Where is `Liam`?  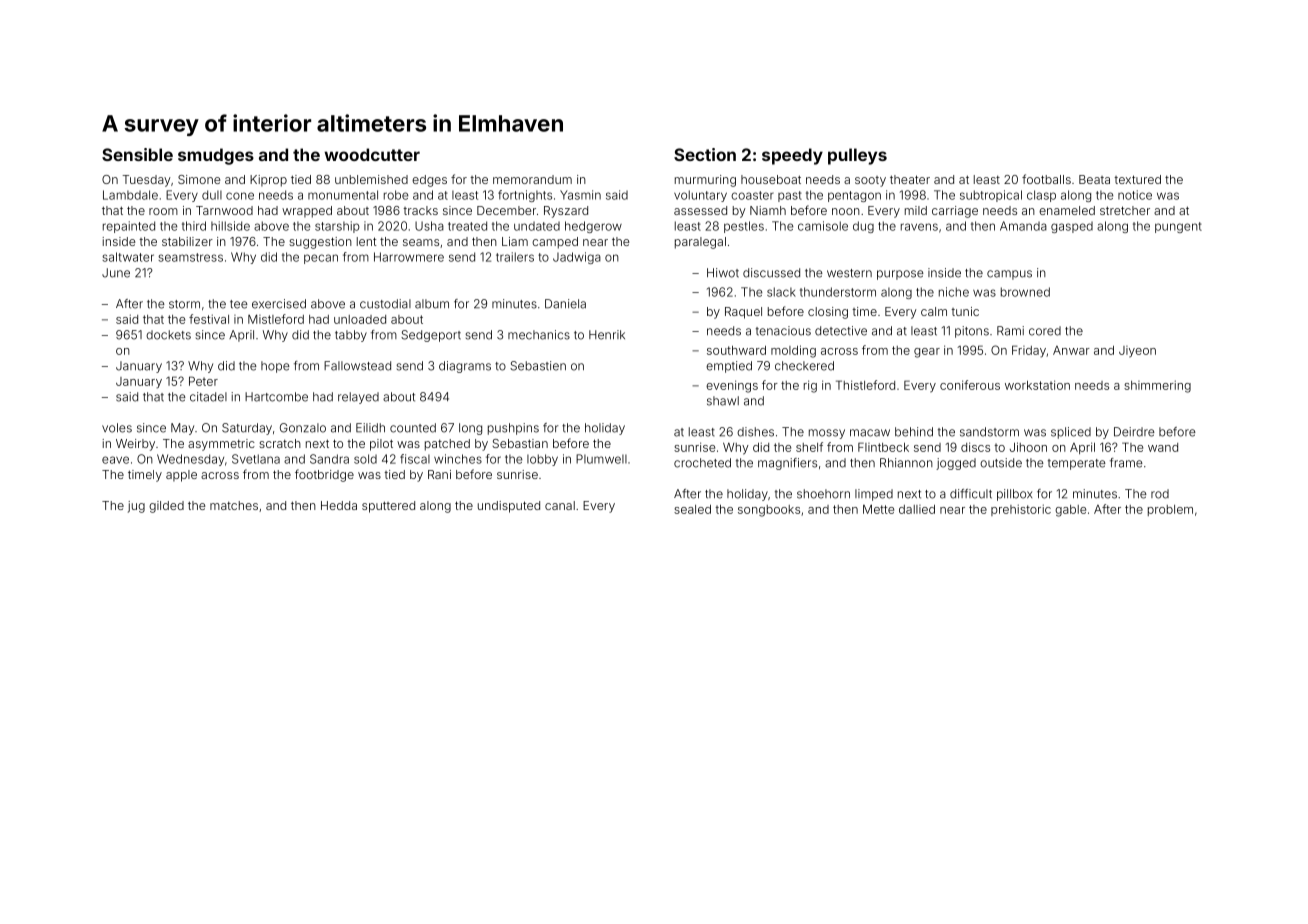
Liam is located at coordinates (515, 241).
